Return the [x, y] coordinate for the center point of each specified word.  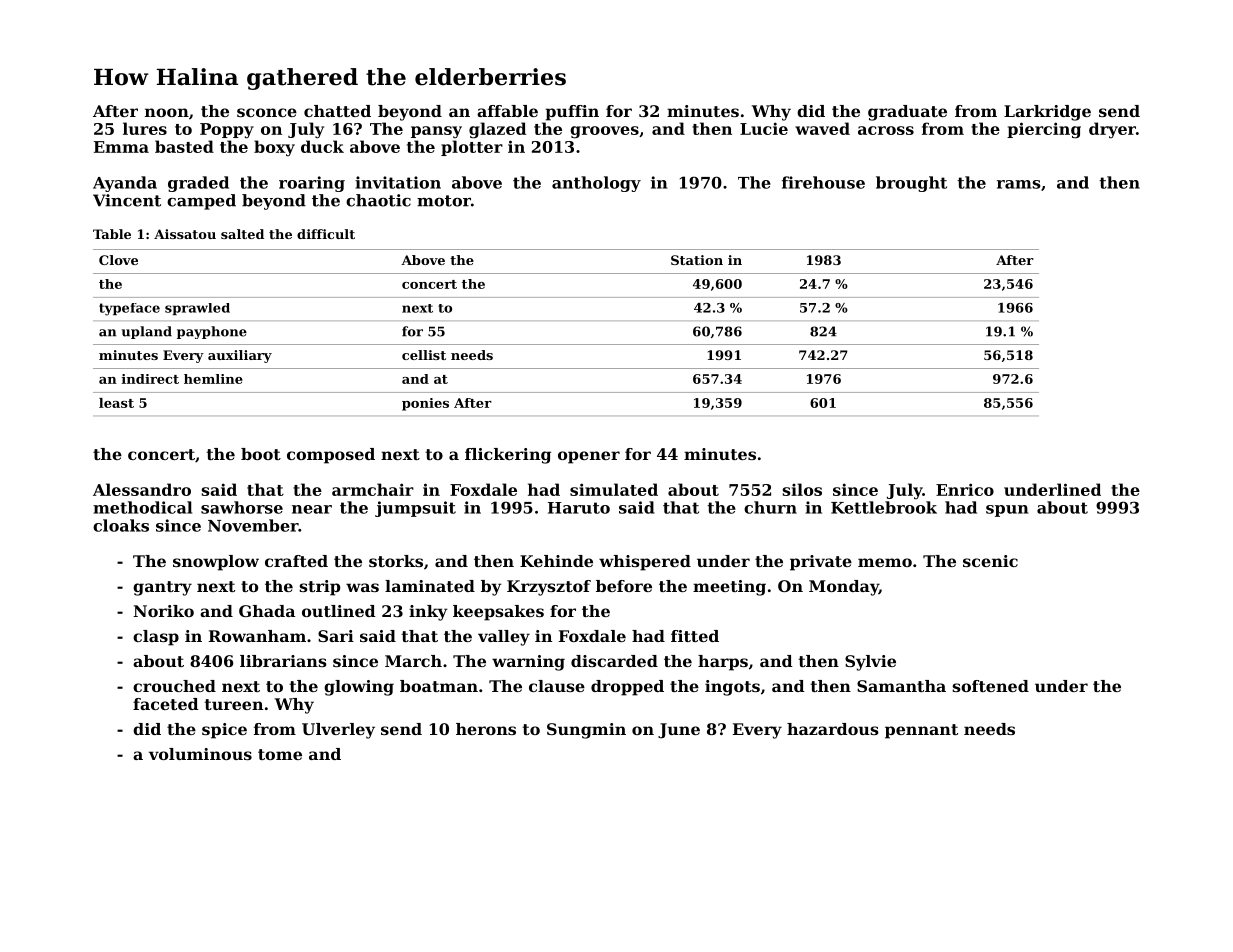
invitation [398, 182]
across [886, 130]
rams [1018, 184]
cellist [424, 355]
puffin [572, 113]
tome [280, 754]
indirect [150, 379]
